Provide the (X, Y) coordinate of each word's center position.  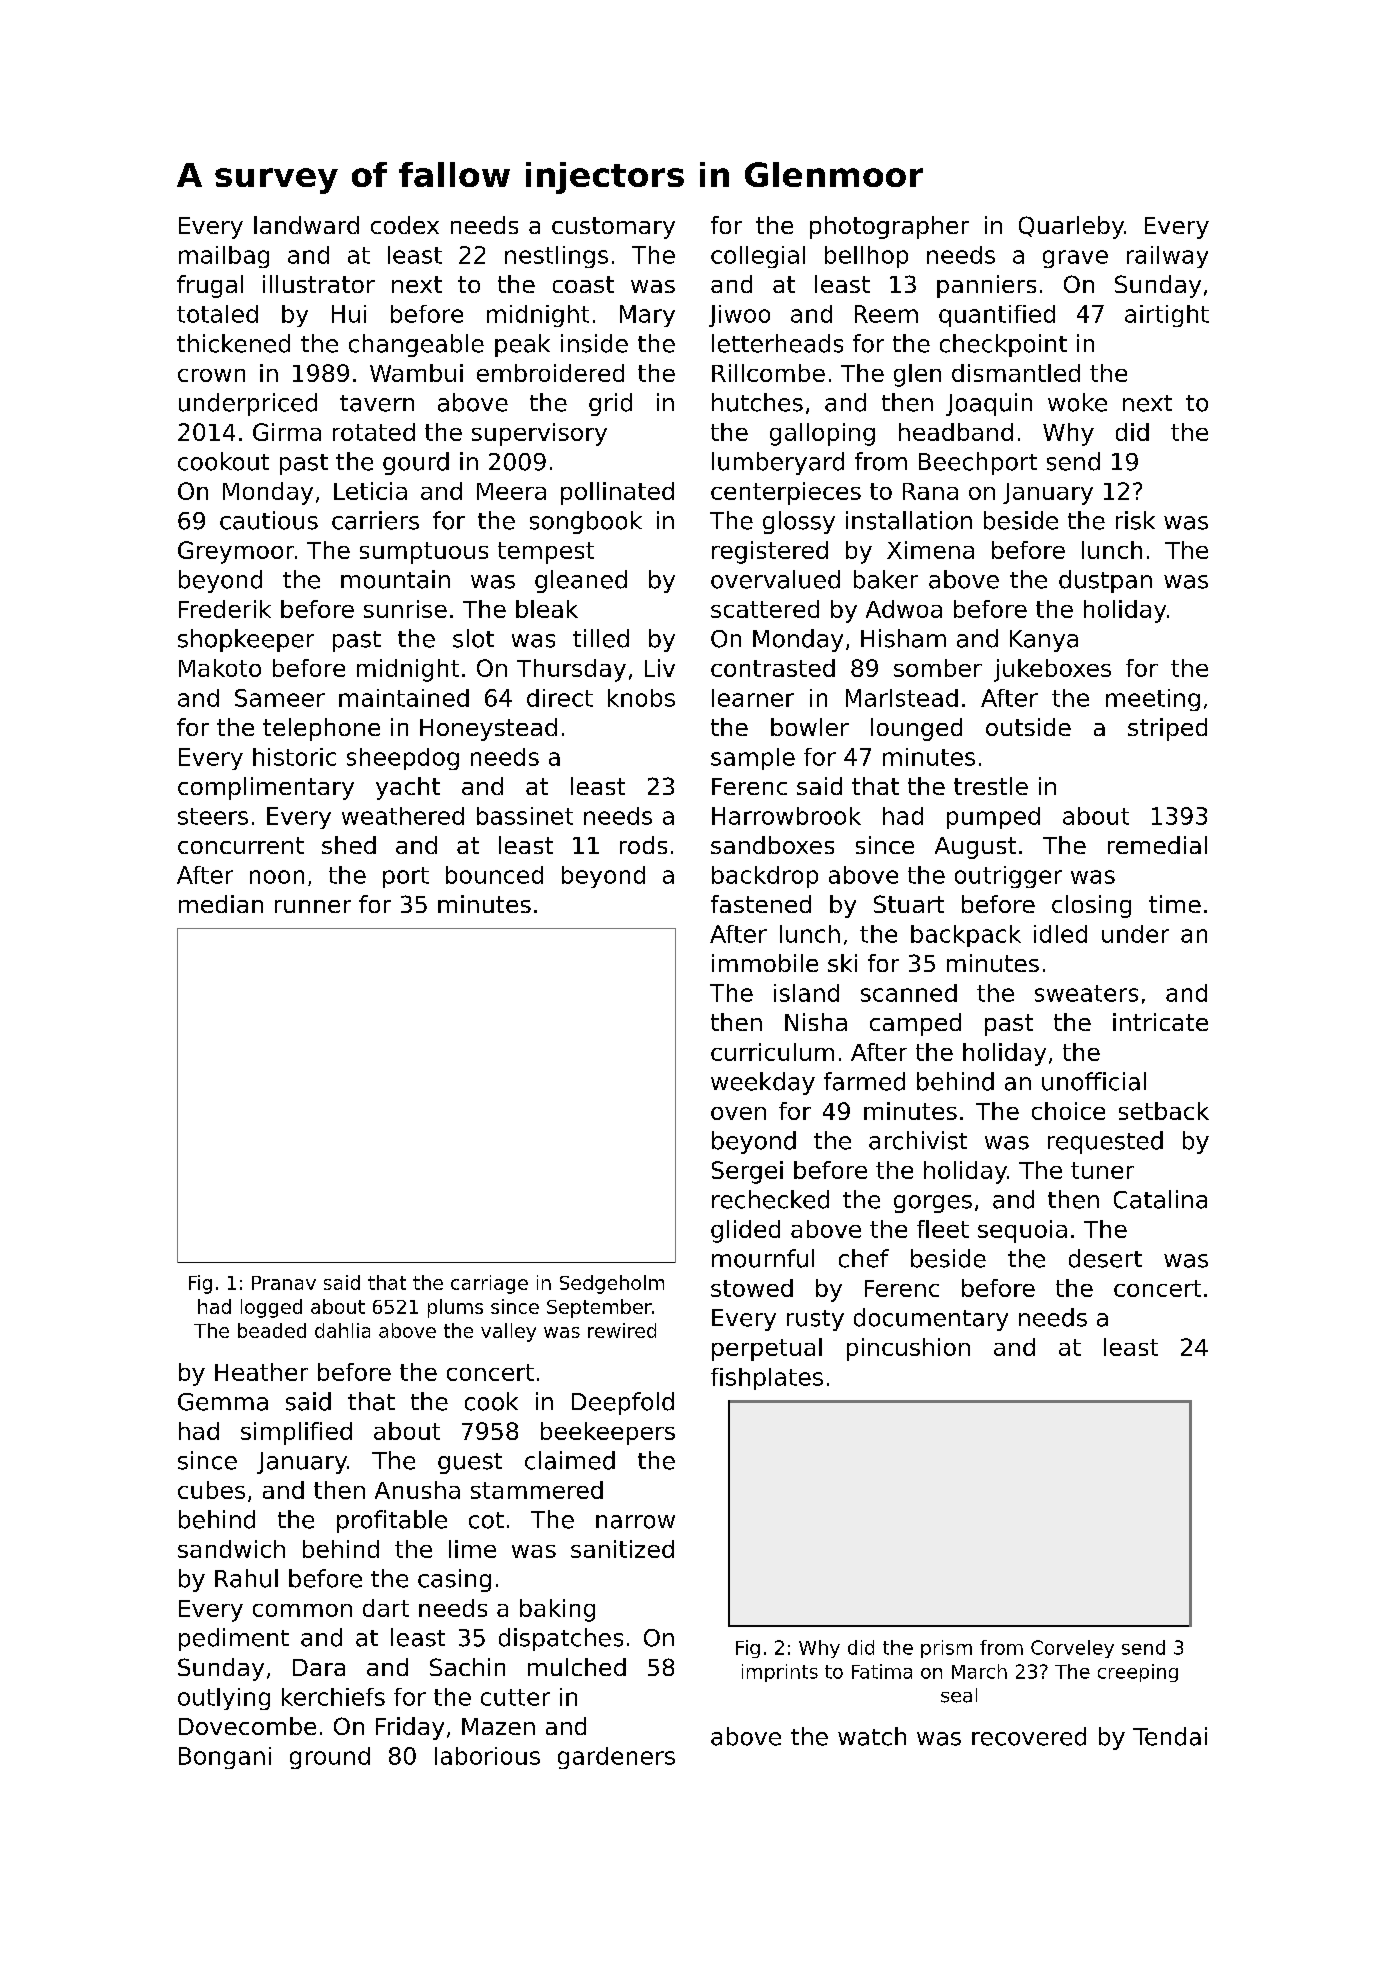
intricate (1160, 1022)
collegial (758, 257)
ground (330, 1758)
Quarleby (1071, 227)
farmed (864, 1081)
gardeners (616, 1758)
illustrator (319, 284)
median (221, 904)
